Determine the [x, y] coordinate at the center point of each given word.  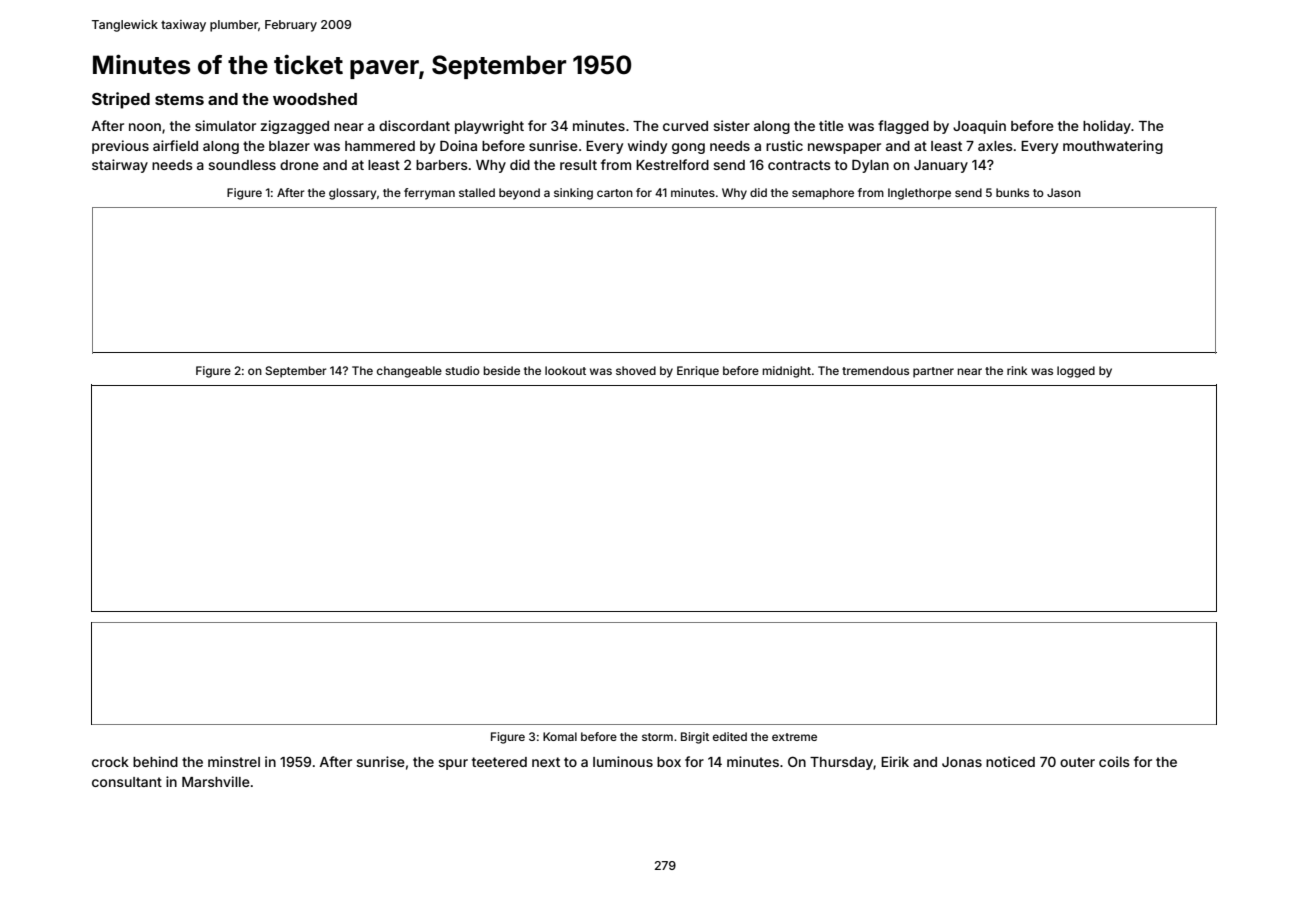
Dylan [870, 166]
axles [995, 146]
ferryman [429, 194]
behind [155, 761]
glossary [352, 194]
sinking [573, 194]
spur [453, 764]
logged [1076, 372]
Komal [560, 736]
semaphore [823, 194]
